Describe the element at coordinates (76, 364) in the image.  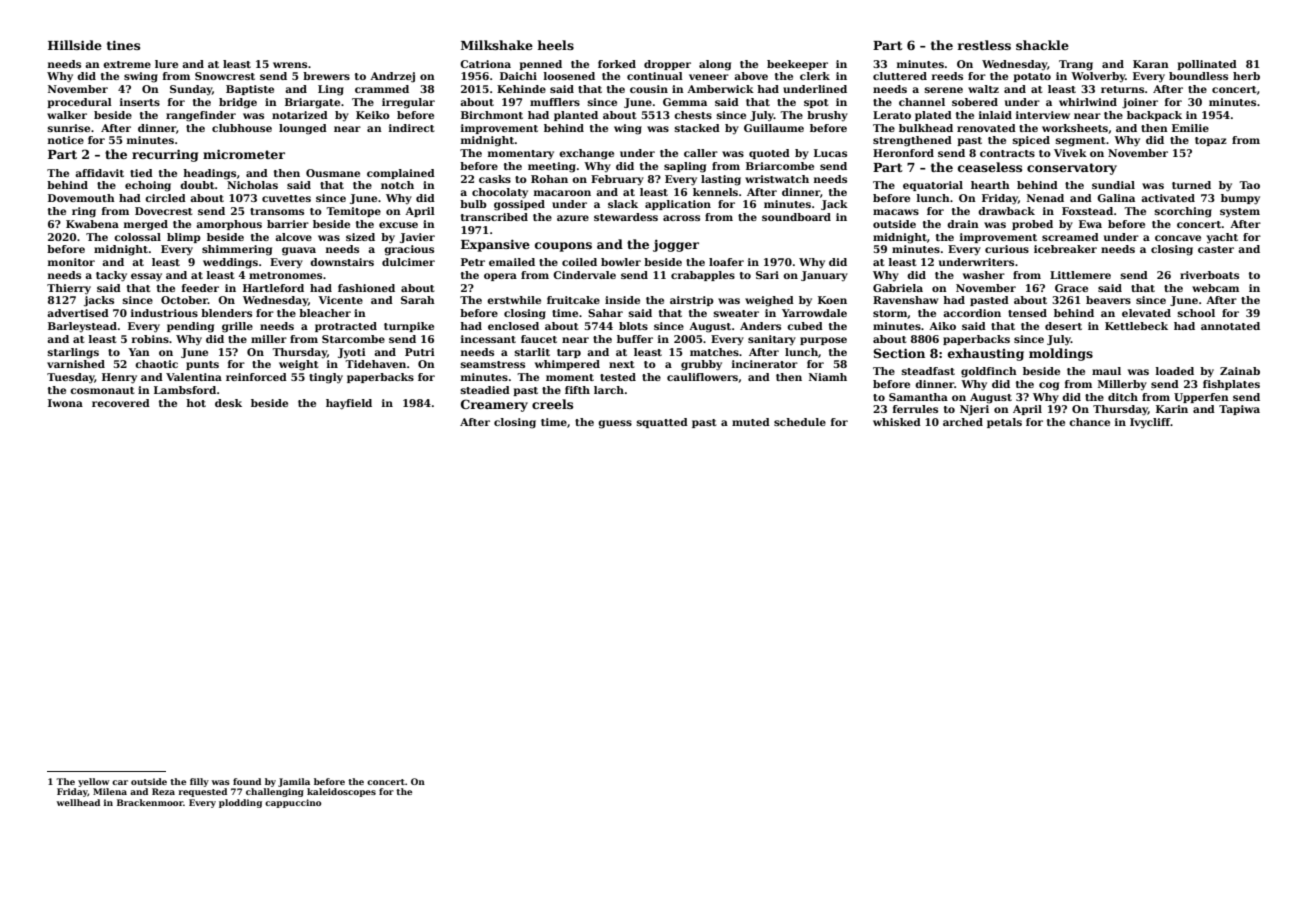
I see `varnished` at that location.
